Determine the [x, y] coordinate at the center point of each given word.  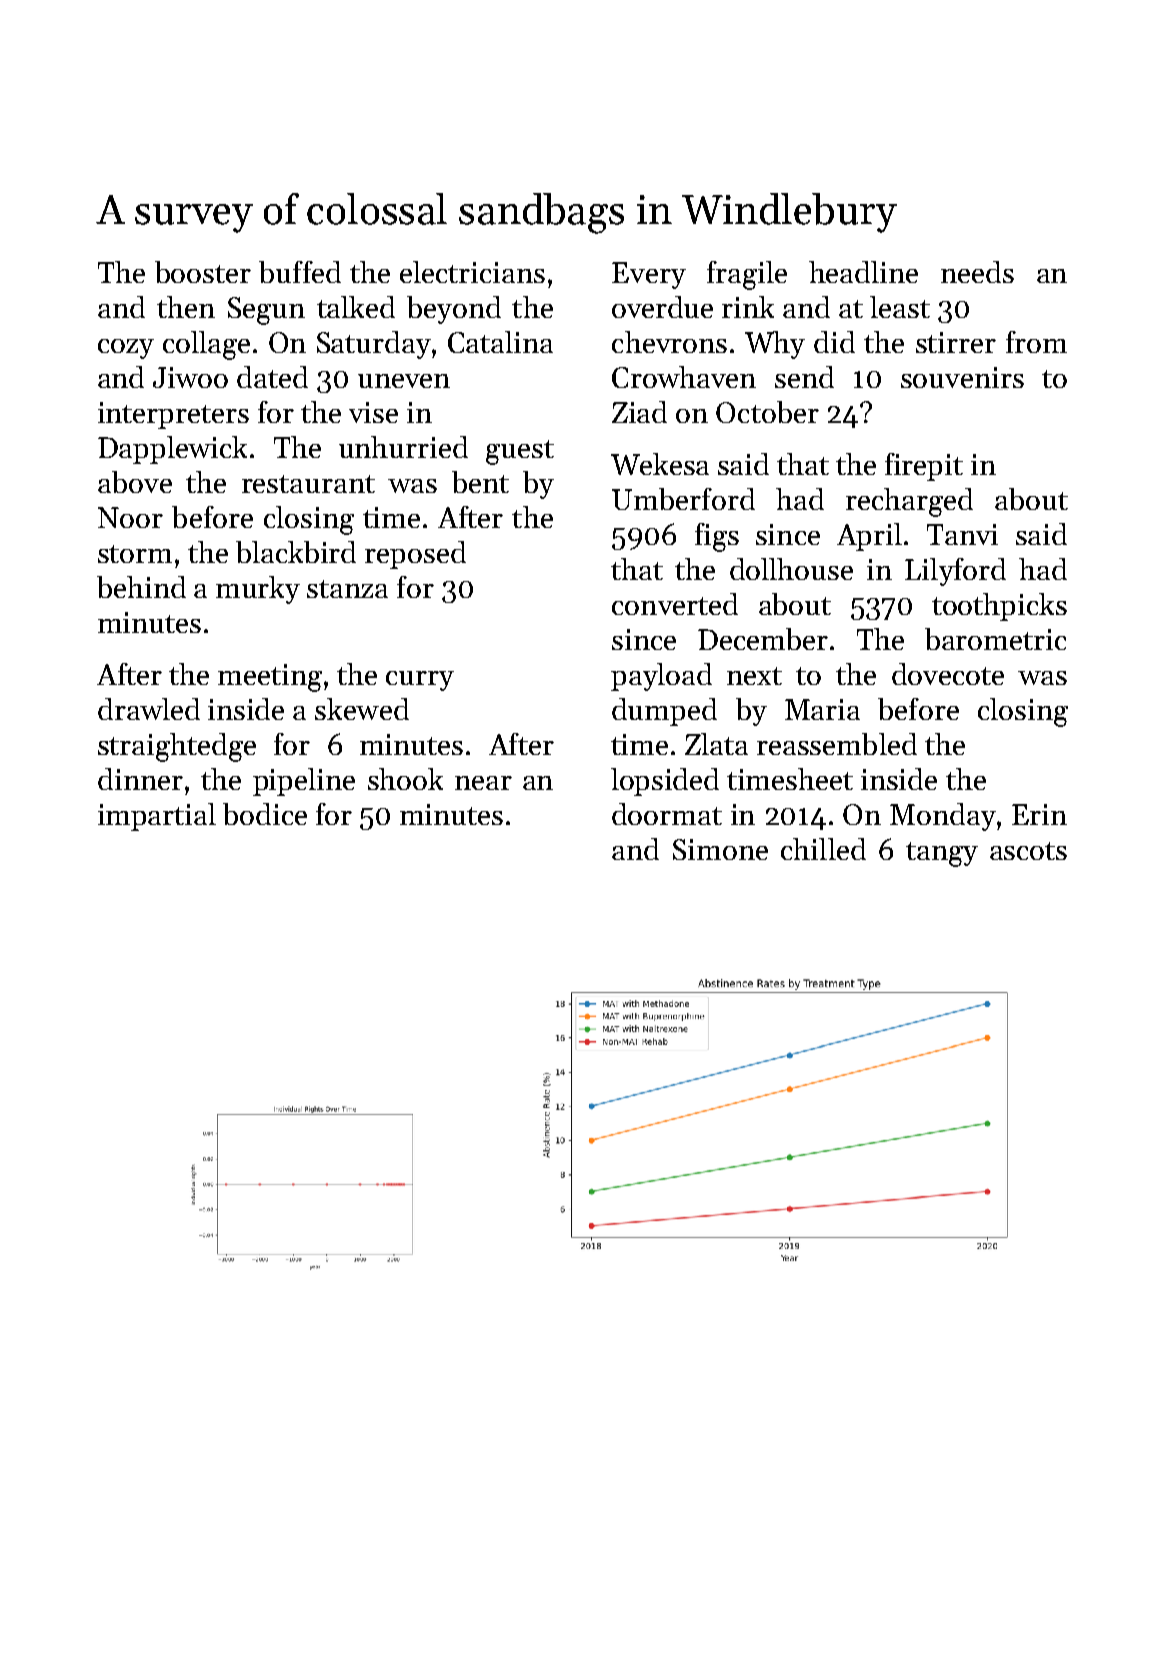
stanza [347, 589]
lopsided [665, 782]
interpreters [173, 415]
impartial [157, 817]
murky [258, 590]
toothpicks [999, 607]
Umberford [683, 499]
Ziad [639, 412]
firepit [924, 467]
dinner [140, 779]
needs [977, 272]
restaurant [308, 484]
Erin [1039, 814]
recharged [909, 502]
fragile [747, 275]
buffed [300, 272]
